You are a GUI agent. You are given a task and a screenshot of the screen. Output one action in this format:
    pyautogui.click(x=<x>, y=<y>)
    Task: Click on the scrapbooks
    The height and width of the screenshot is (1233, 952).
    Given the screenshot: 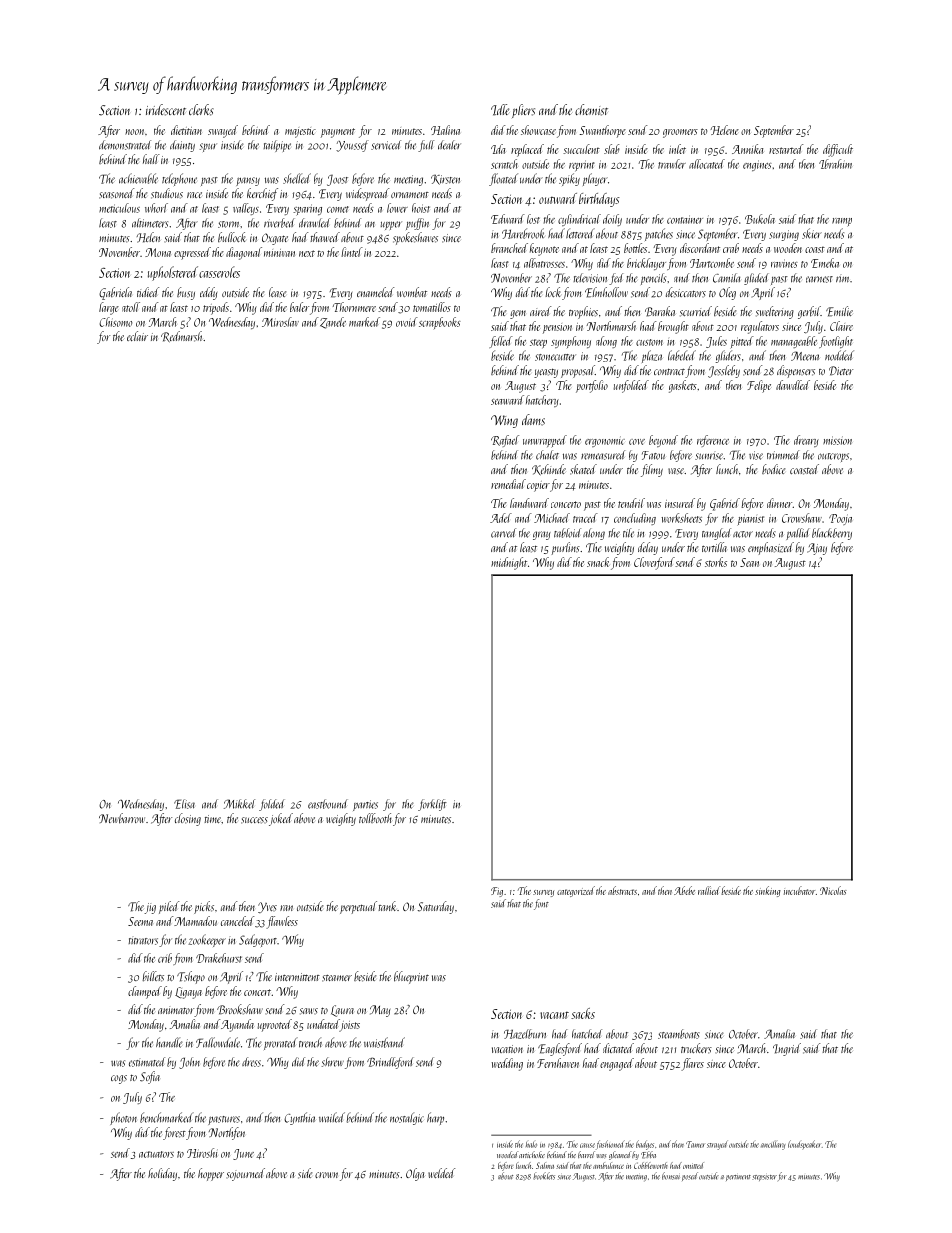 What is the action you would take?
    pyautogui.click(x=440, y=323)
